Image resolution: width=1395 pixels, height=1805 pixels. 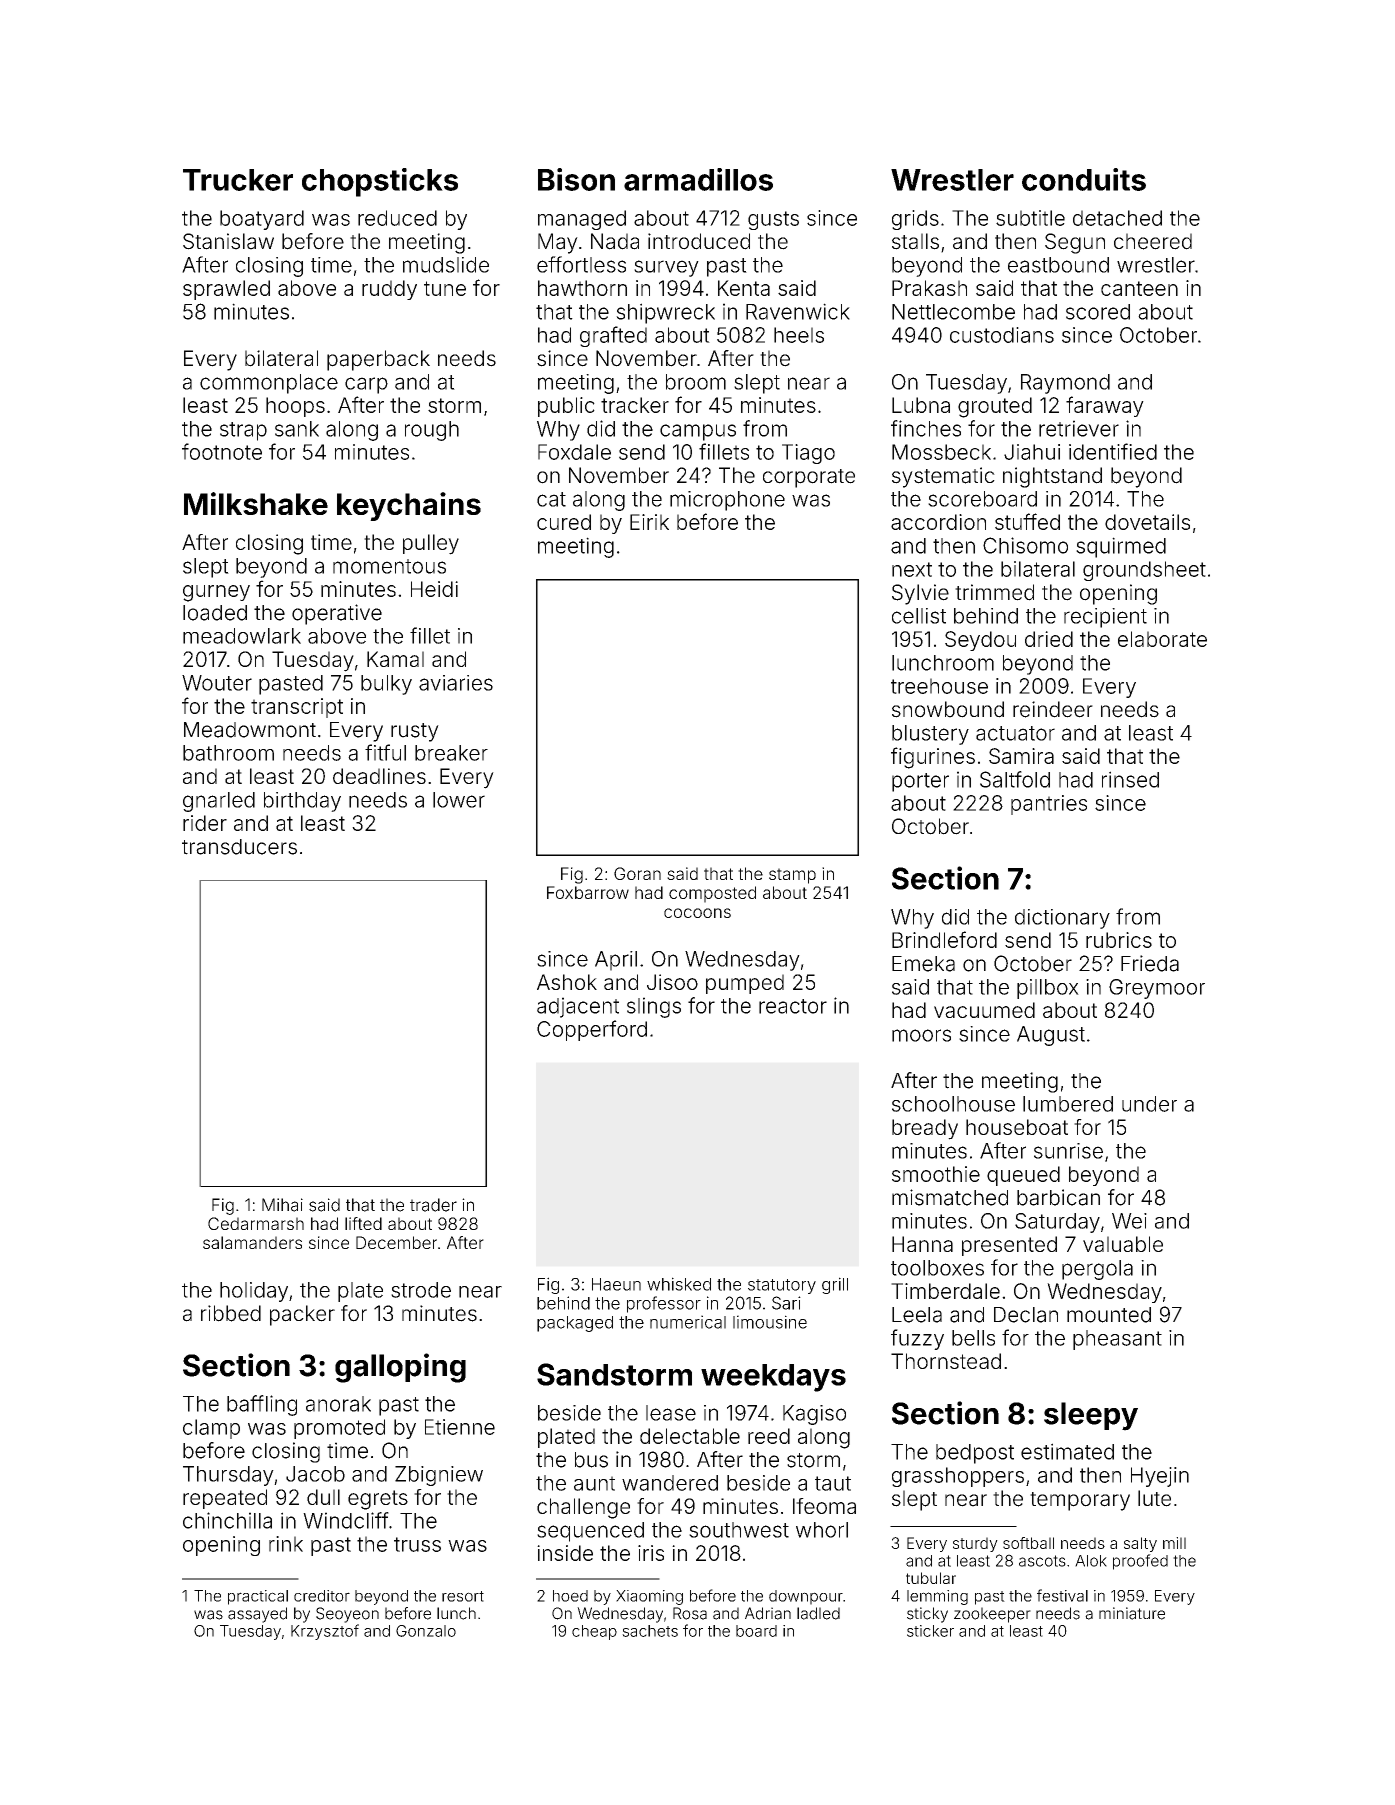 I want to click on transducers, so click(x=239, y=847).
